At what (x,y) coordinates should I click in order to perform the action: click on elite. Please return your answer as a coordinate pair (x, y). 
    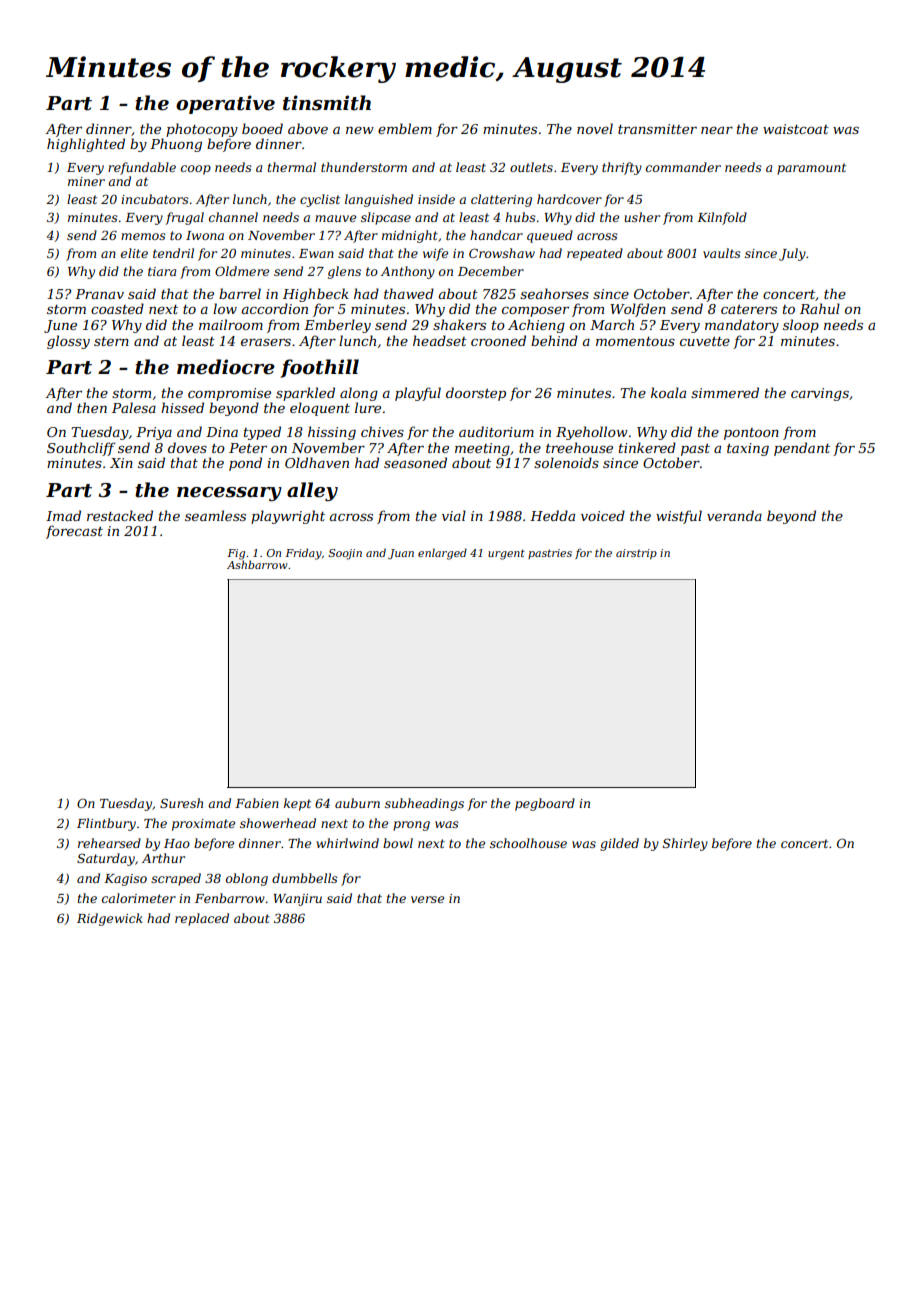
    Looking at the image, I should click on (134, 253).
